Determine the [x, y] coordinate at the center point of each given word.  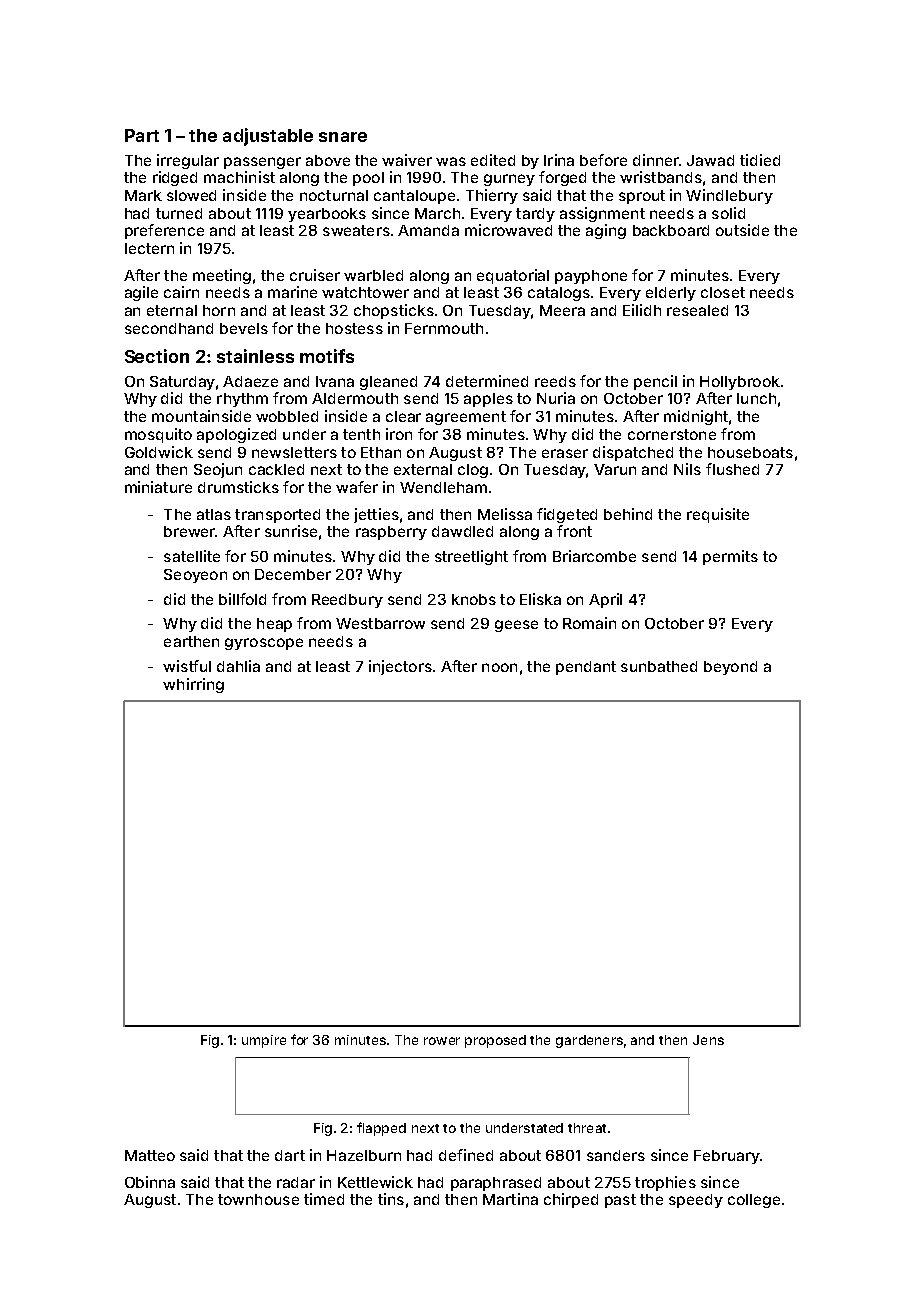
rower [442, 1041]
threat [587, 1128]
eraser [565, 453]
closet [723, 292]
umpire [264, 1041]
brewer [189, 531]
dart [290, 1155]
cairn [181, 292]
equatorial [513, 276]
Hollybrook [740, 383]
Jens [708, 1040]
